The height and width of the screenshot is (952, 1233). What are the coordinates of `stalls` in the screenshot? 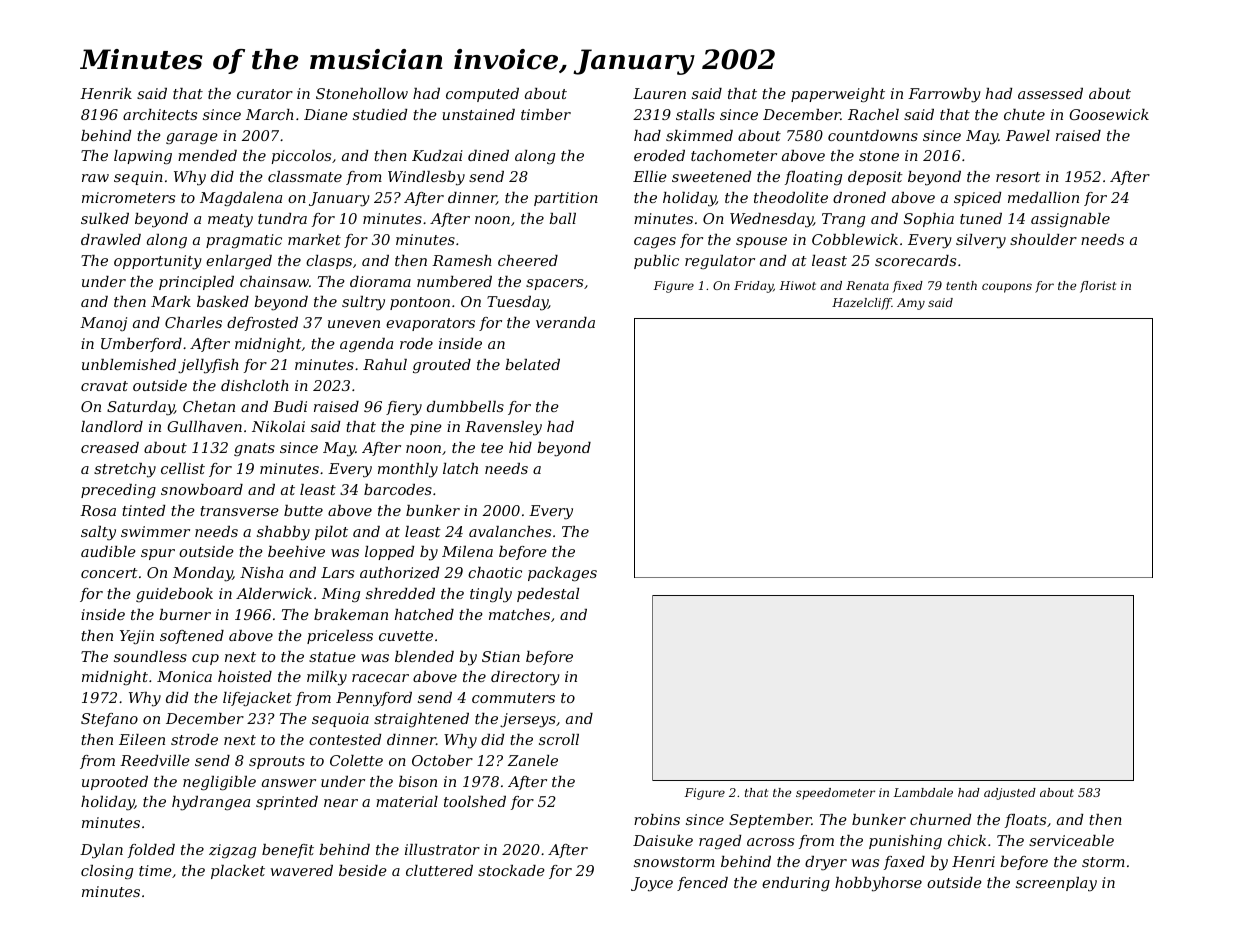 It's located at (695, 114).
